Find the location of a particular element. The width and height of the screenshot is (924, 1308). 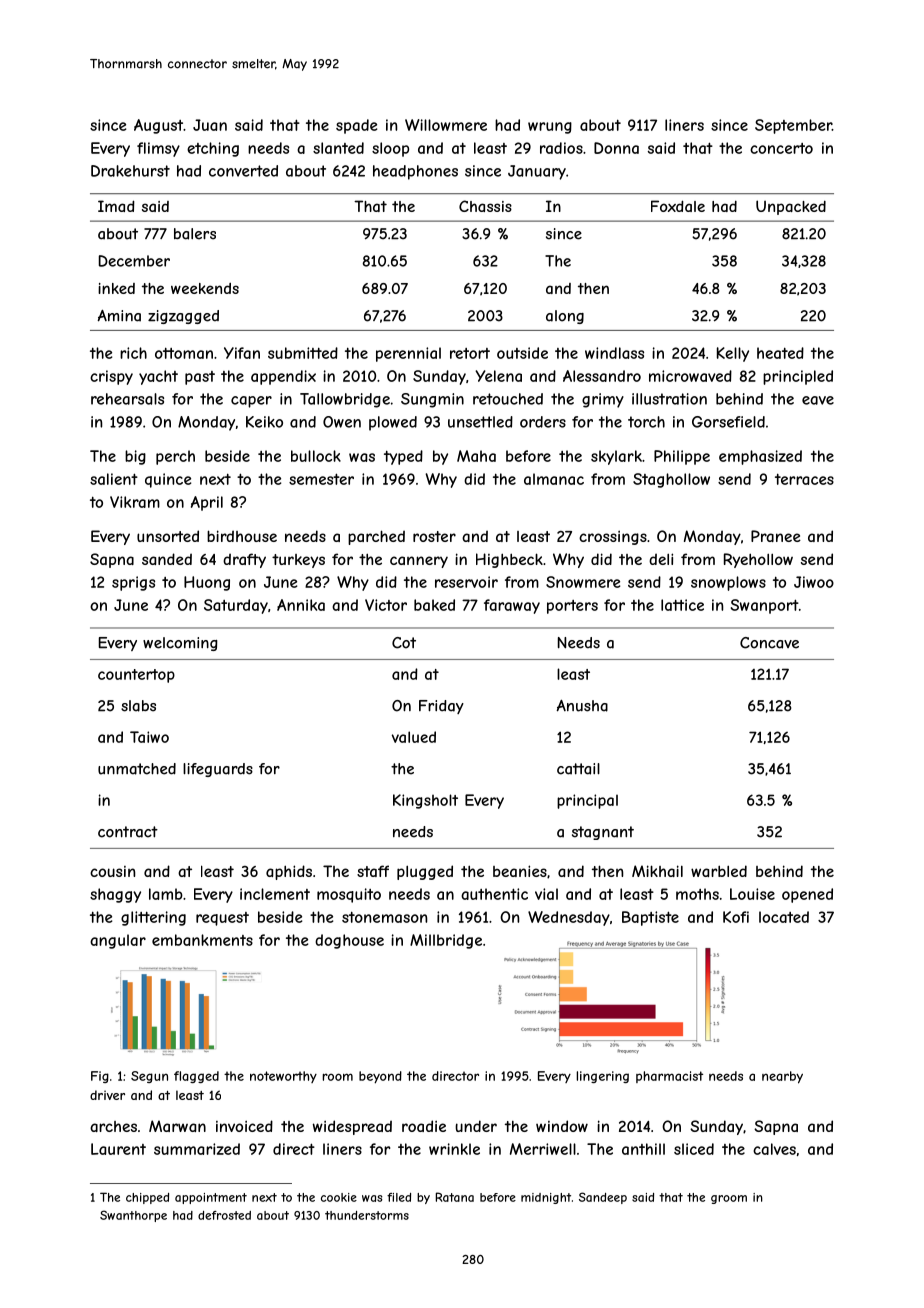

concerto is located at coordinates (781, 148).
